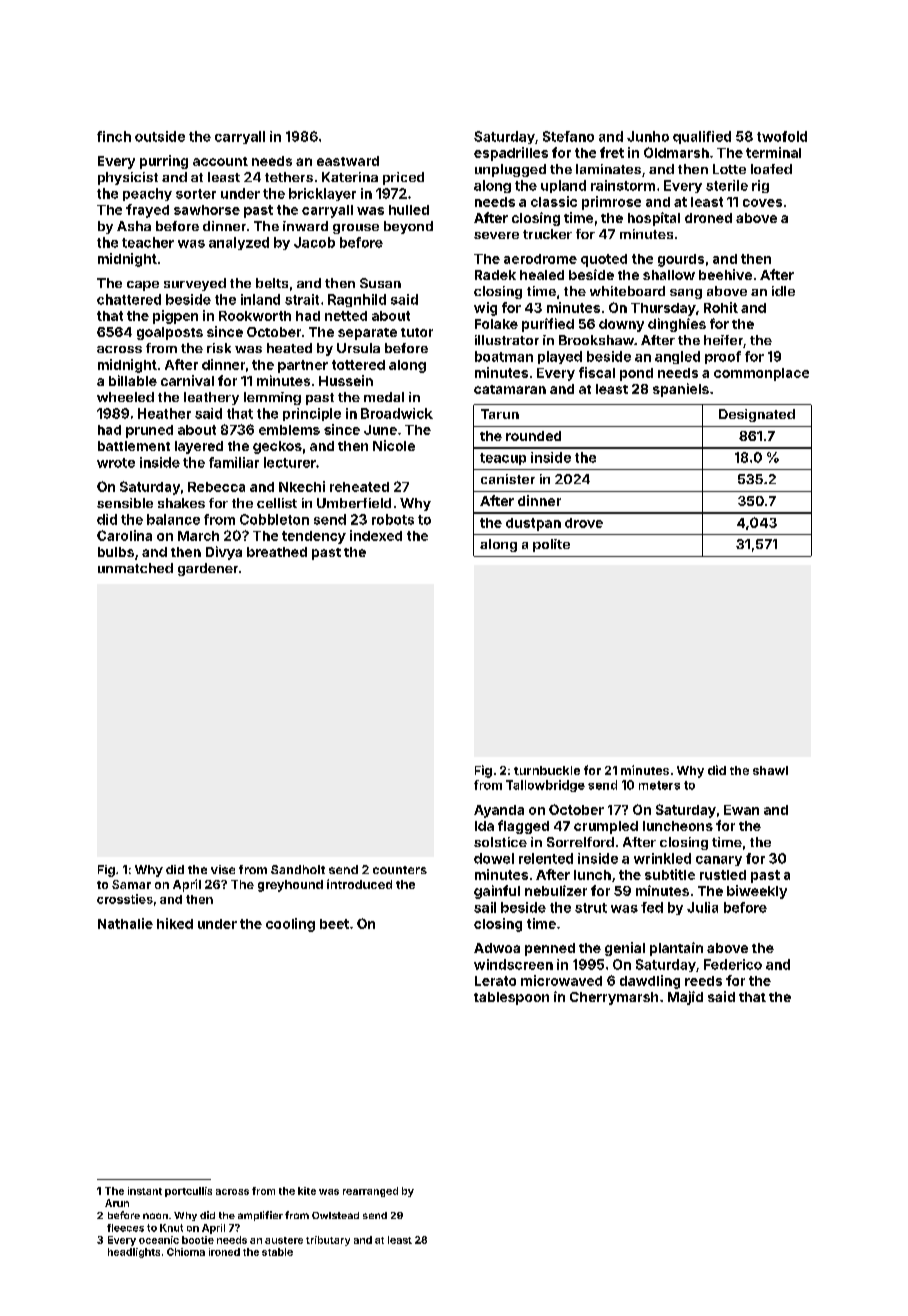 This page has height=1316, width=908. I want to click on priced, so click(403, 178).
